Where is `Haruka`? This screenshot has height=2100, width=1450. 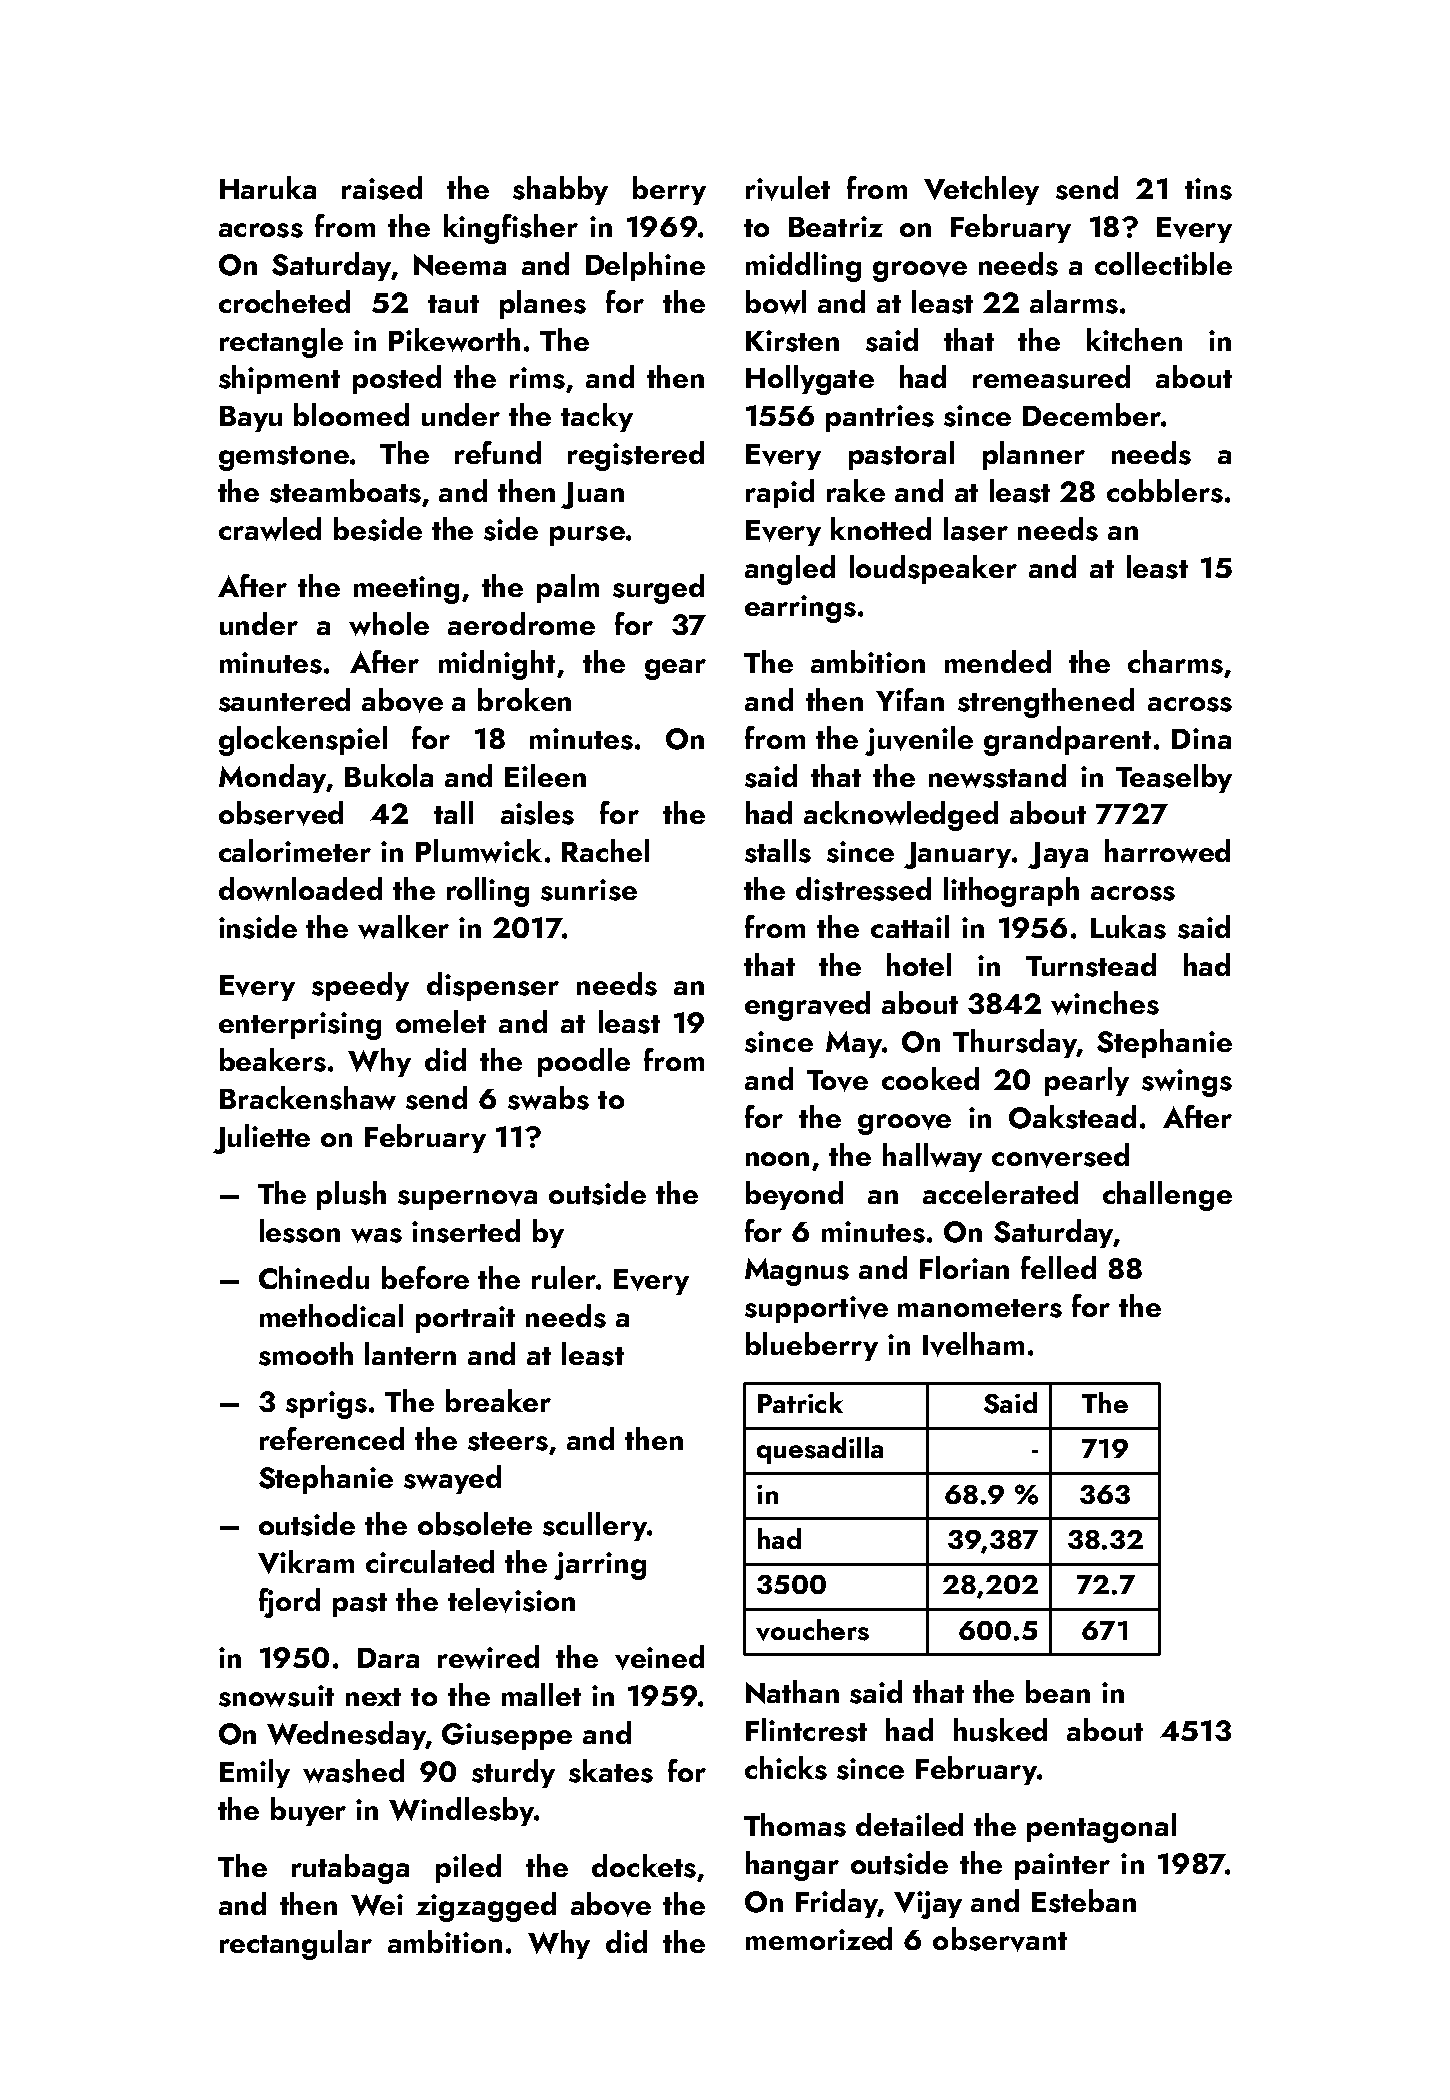
Haruka is located at coordinates (268, 187).
